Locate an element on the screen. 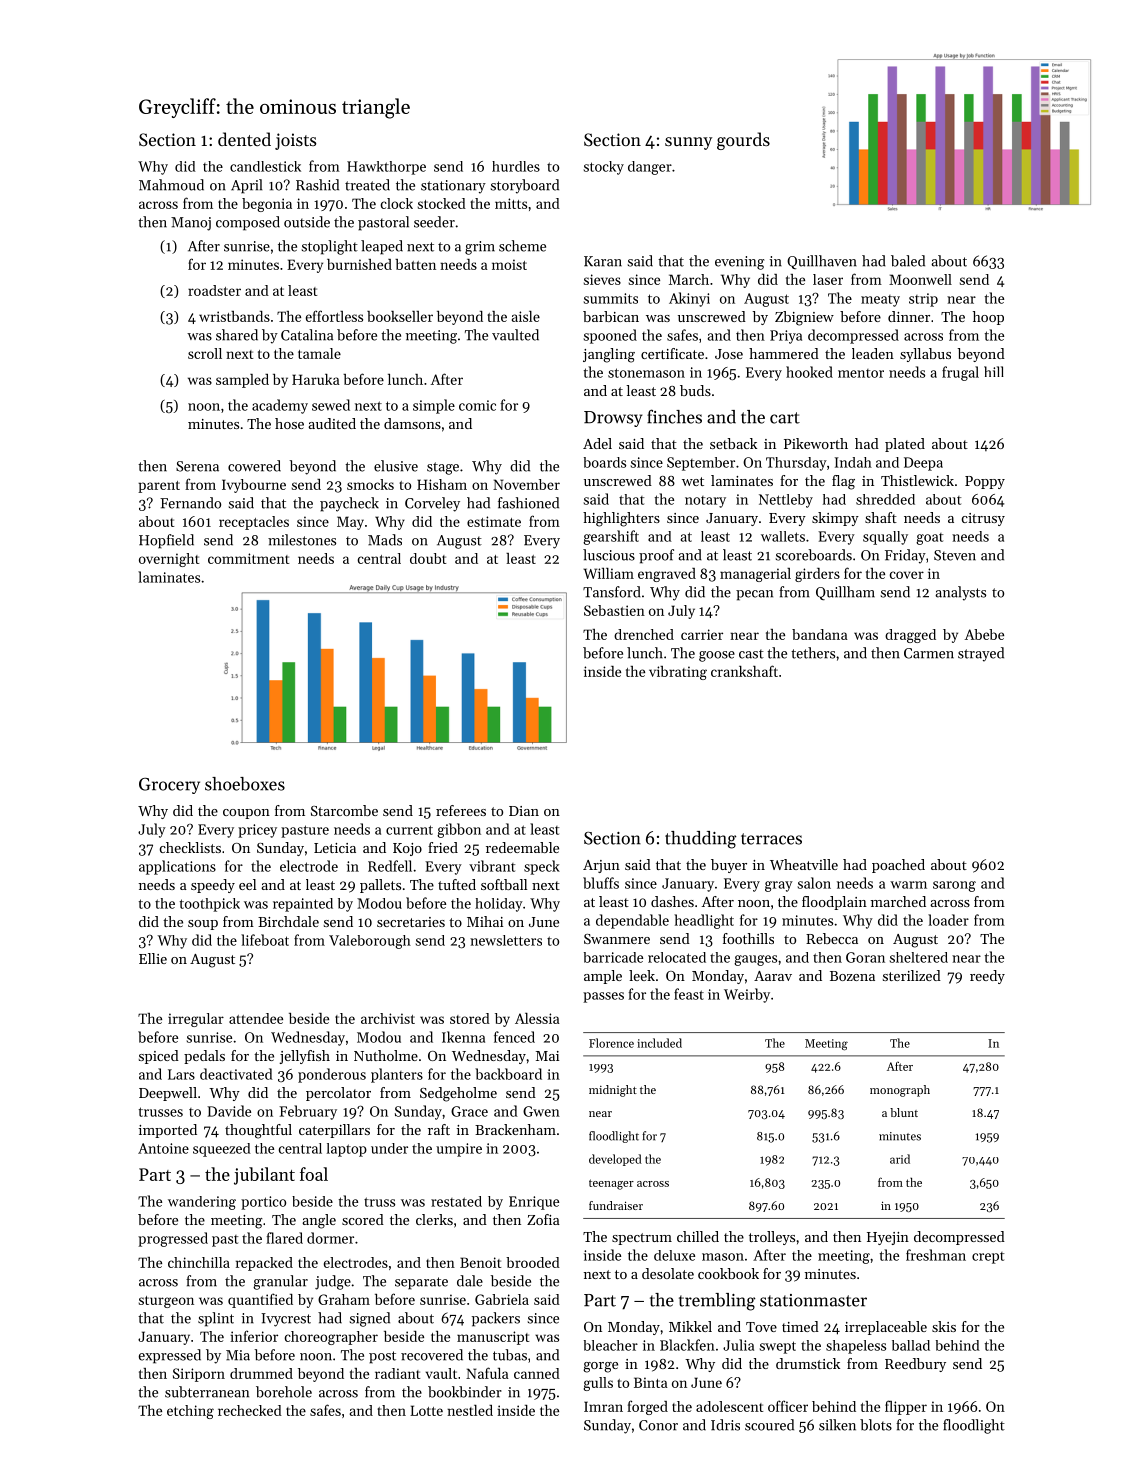  stage is located at coordinates (443, 468).
